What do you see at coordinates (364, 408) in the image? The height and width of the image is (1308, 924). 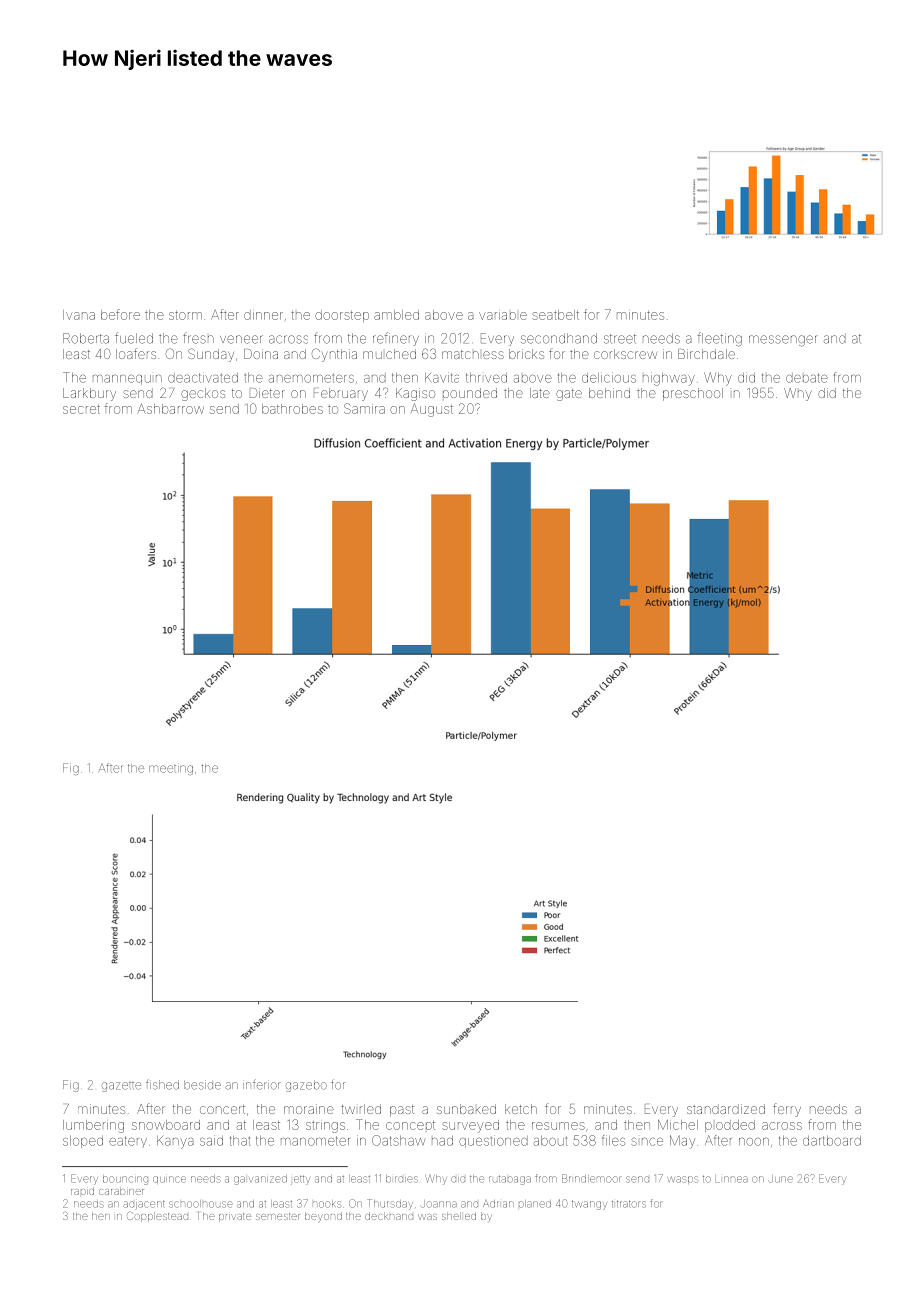 I see `Samira` at bounding box center [364, 408].
